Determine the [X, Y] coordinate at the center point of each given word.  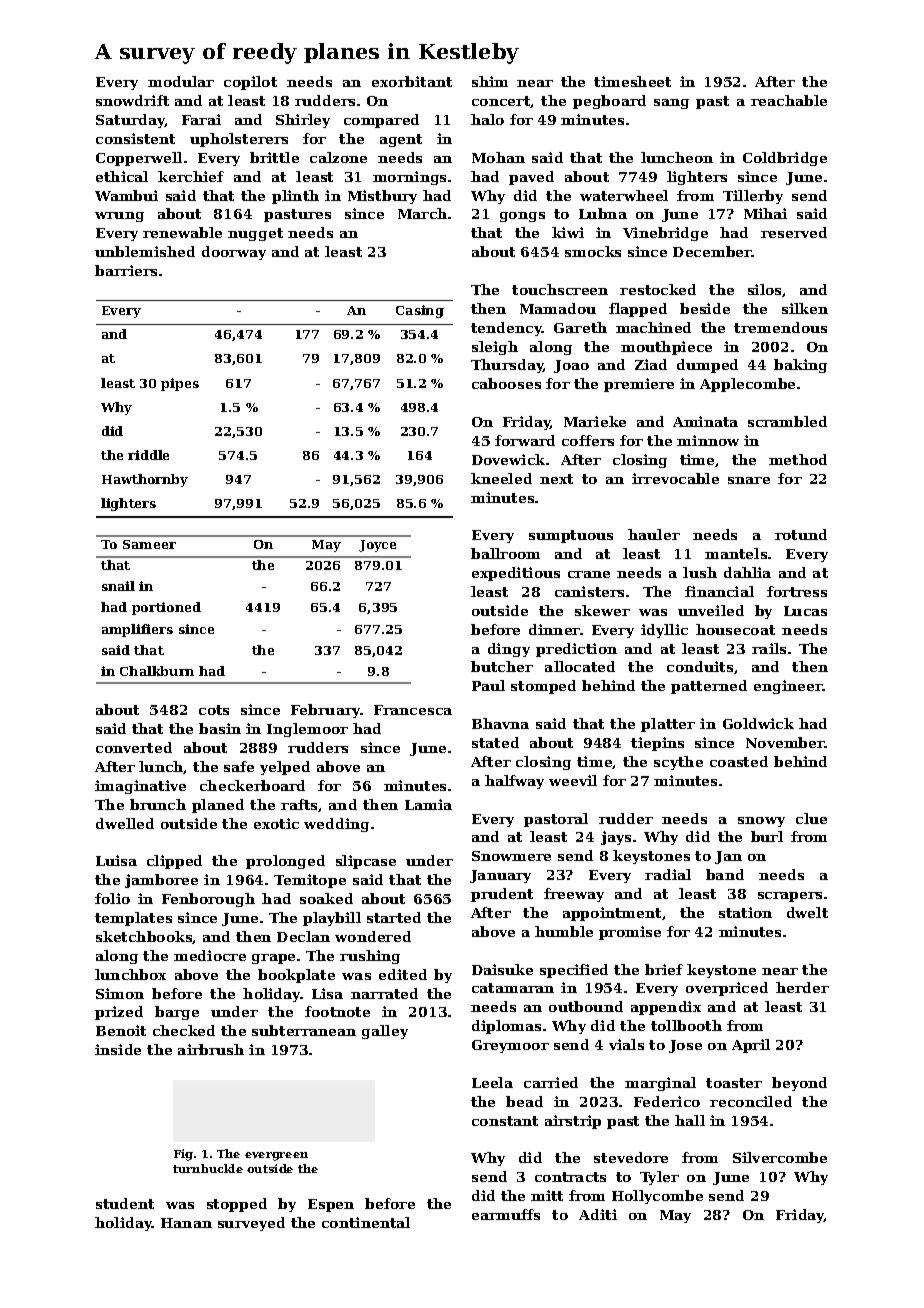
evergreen [276, 1156]
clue [811, 818]
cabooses [506, 383]
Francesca [413, 710]
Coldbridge [785, 159]
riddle [148, 455]
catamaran [513, 988]
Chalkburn [157, 671]
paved [531, 178]
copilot [250, 83]
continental [366, 1222]
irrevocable [675, 478]
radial [668, 874]
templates [133, 919]
